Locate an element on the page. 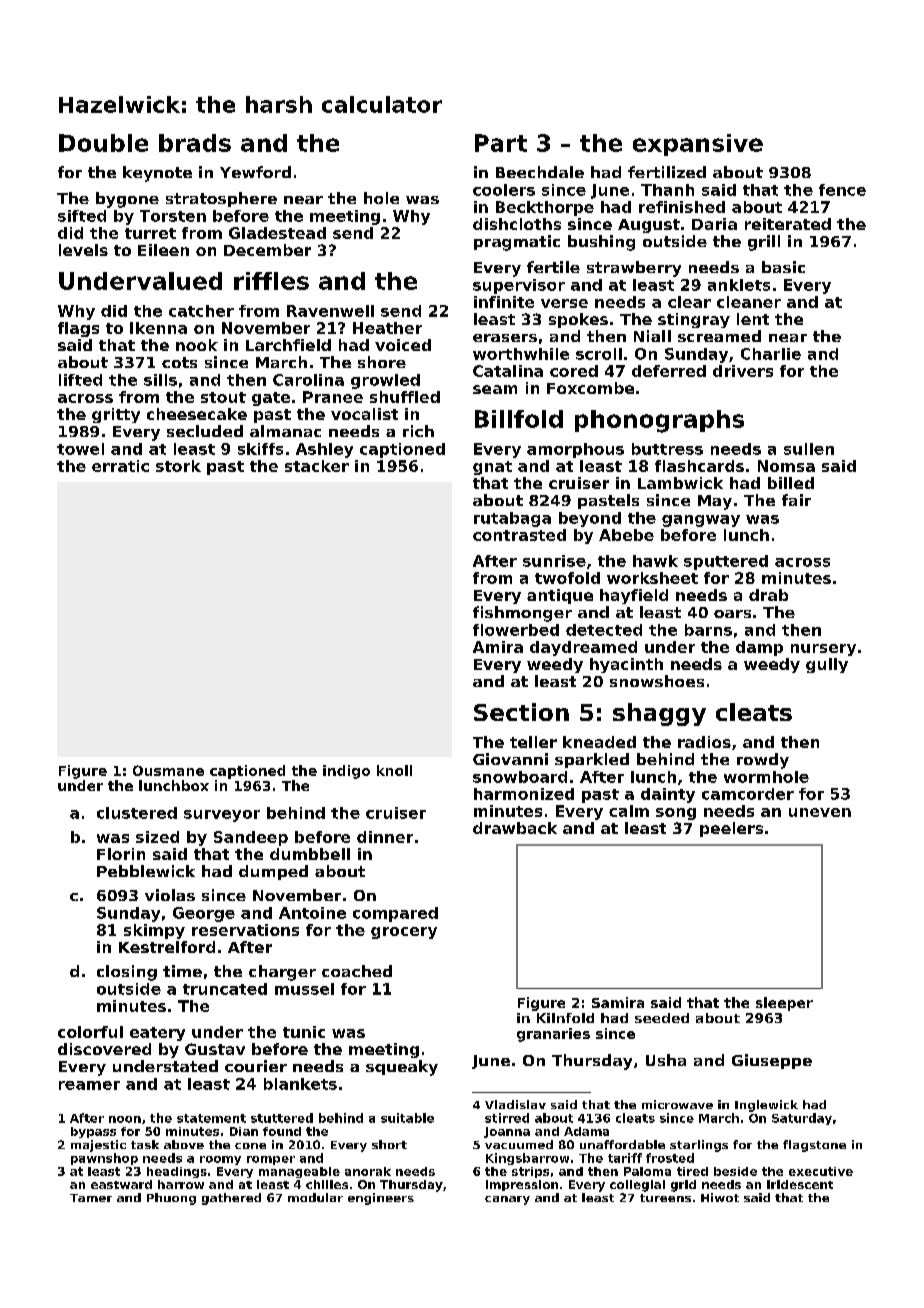 This page has height=1308, width=924. Part is located at coordinates (501, 143).
